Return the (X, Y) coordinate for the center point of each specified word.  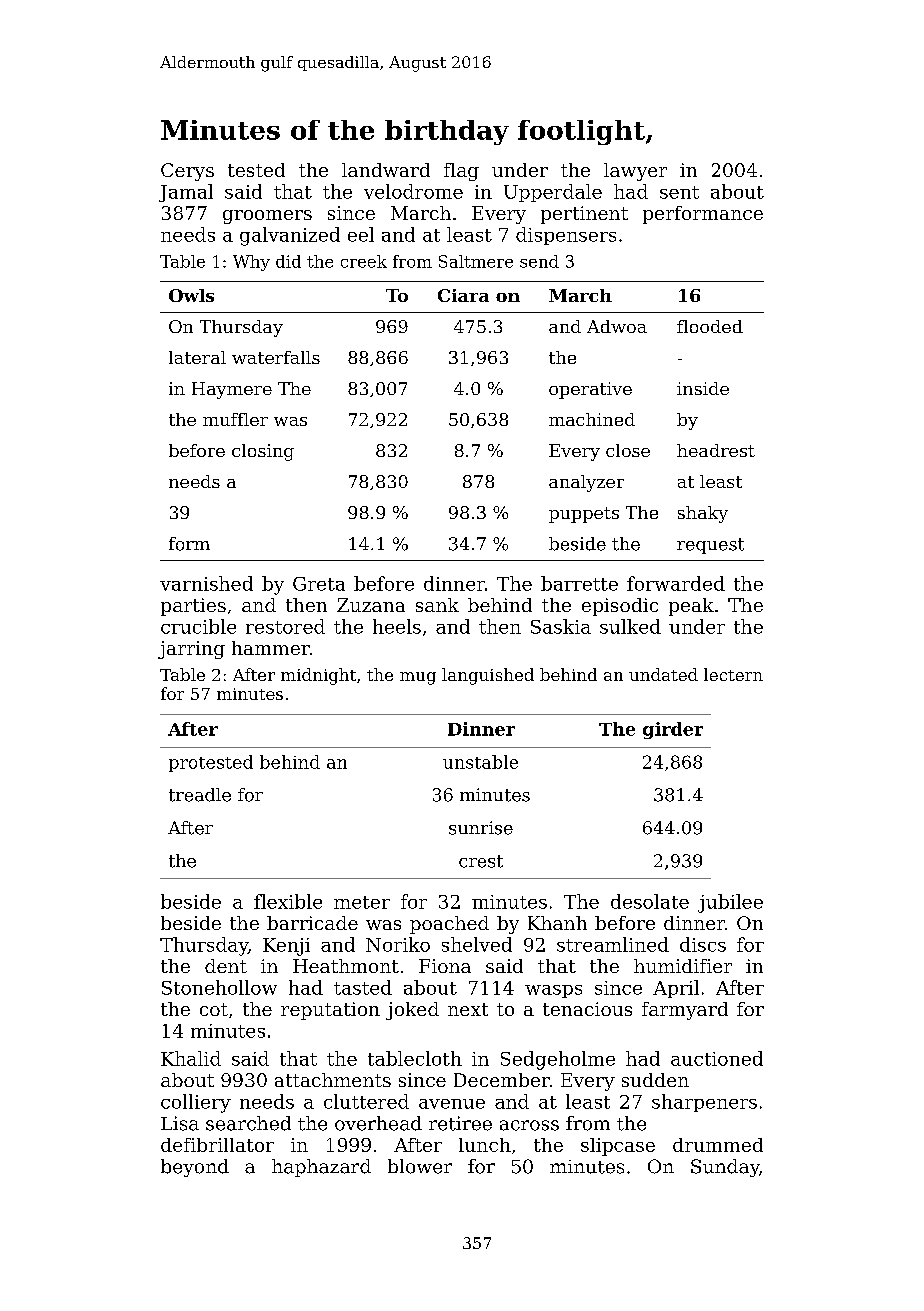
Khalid (191, 1058)
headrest (716, 450)
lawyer (635, 172)
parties (193, 607)
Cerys (187, 172)
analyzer (586, 483)
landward (386, 170)
